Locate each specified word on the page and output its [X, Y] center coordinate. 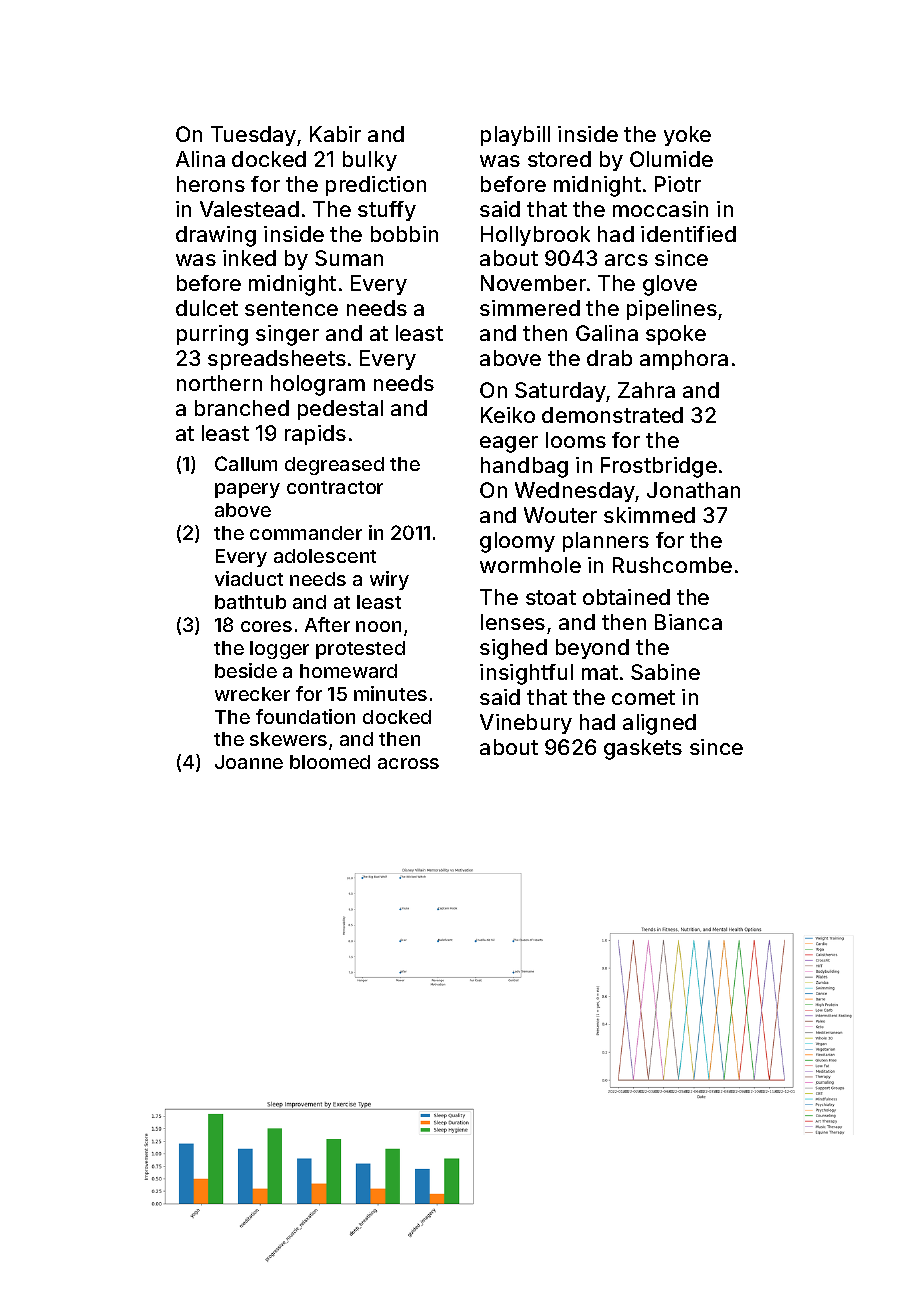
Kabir [335, 134]
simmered [530, 308]
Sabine [665, 672]
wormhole [530, 565]
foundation [305, 716]
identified [688, 234]
